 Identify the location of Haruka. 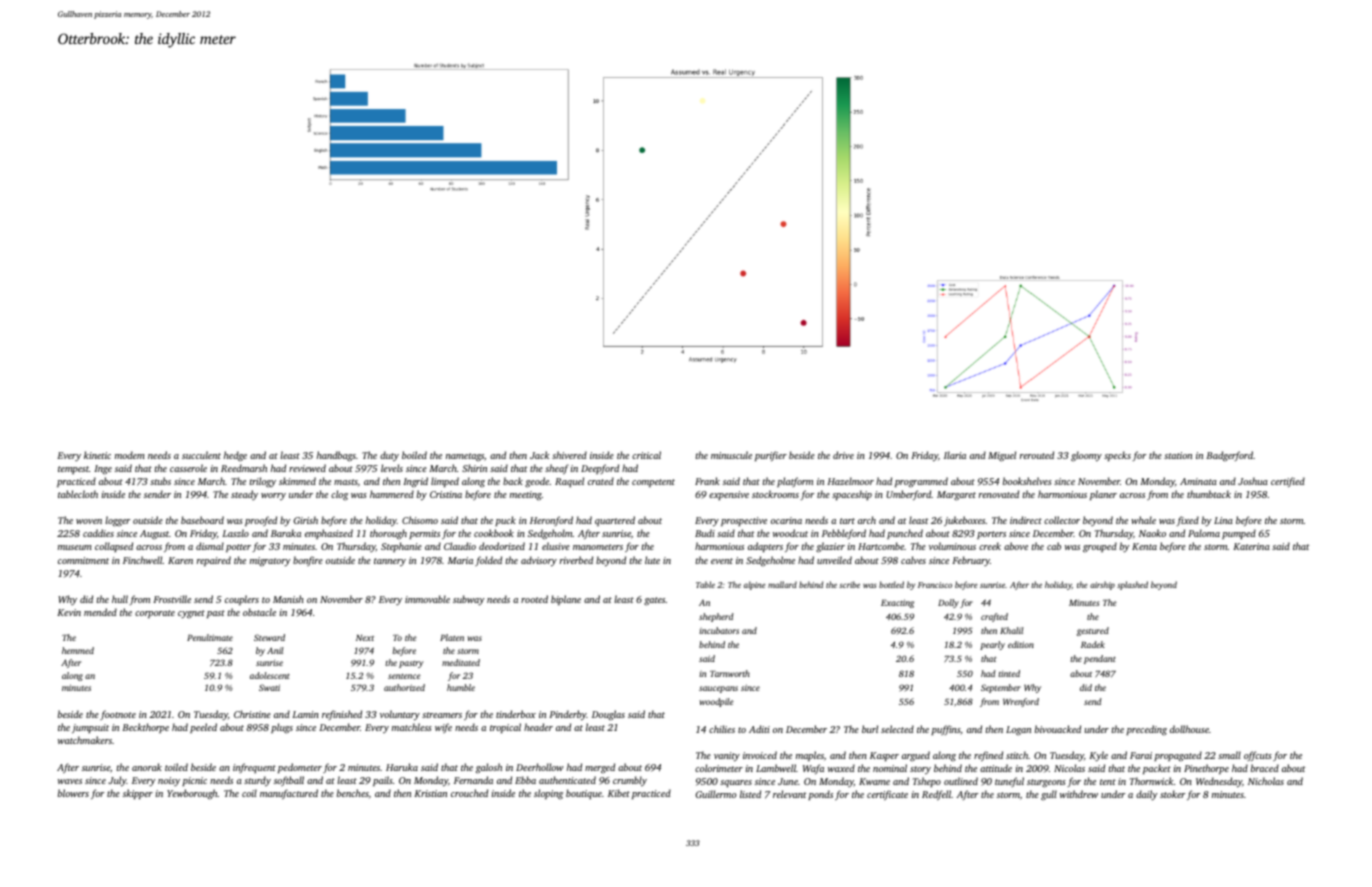
(402, 767).
